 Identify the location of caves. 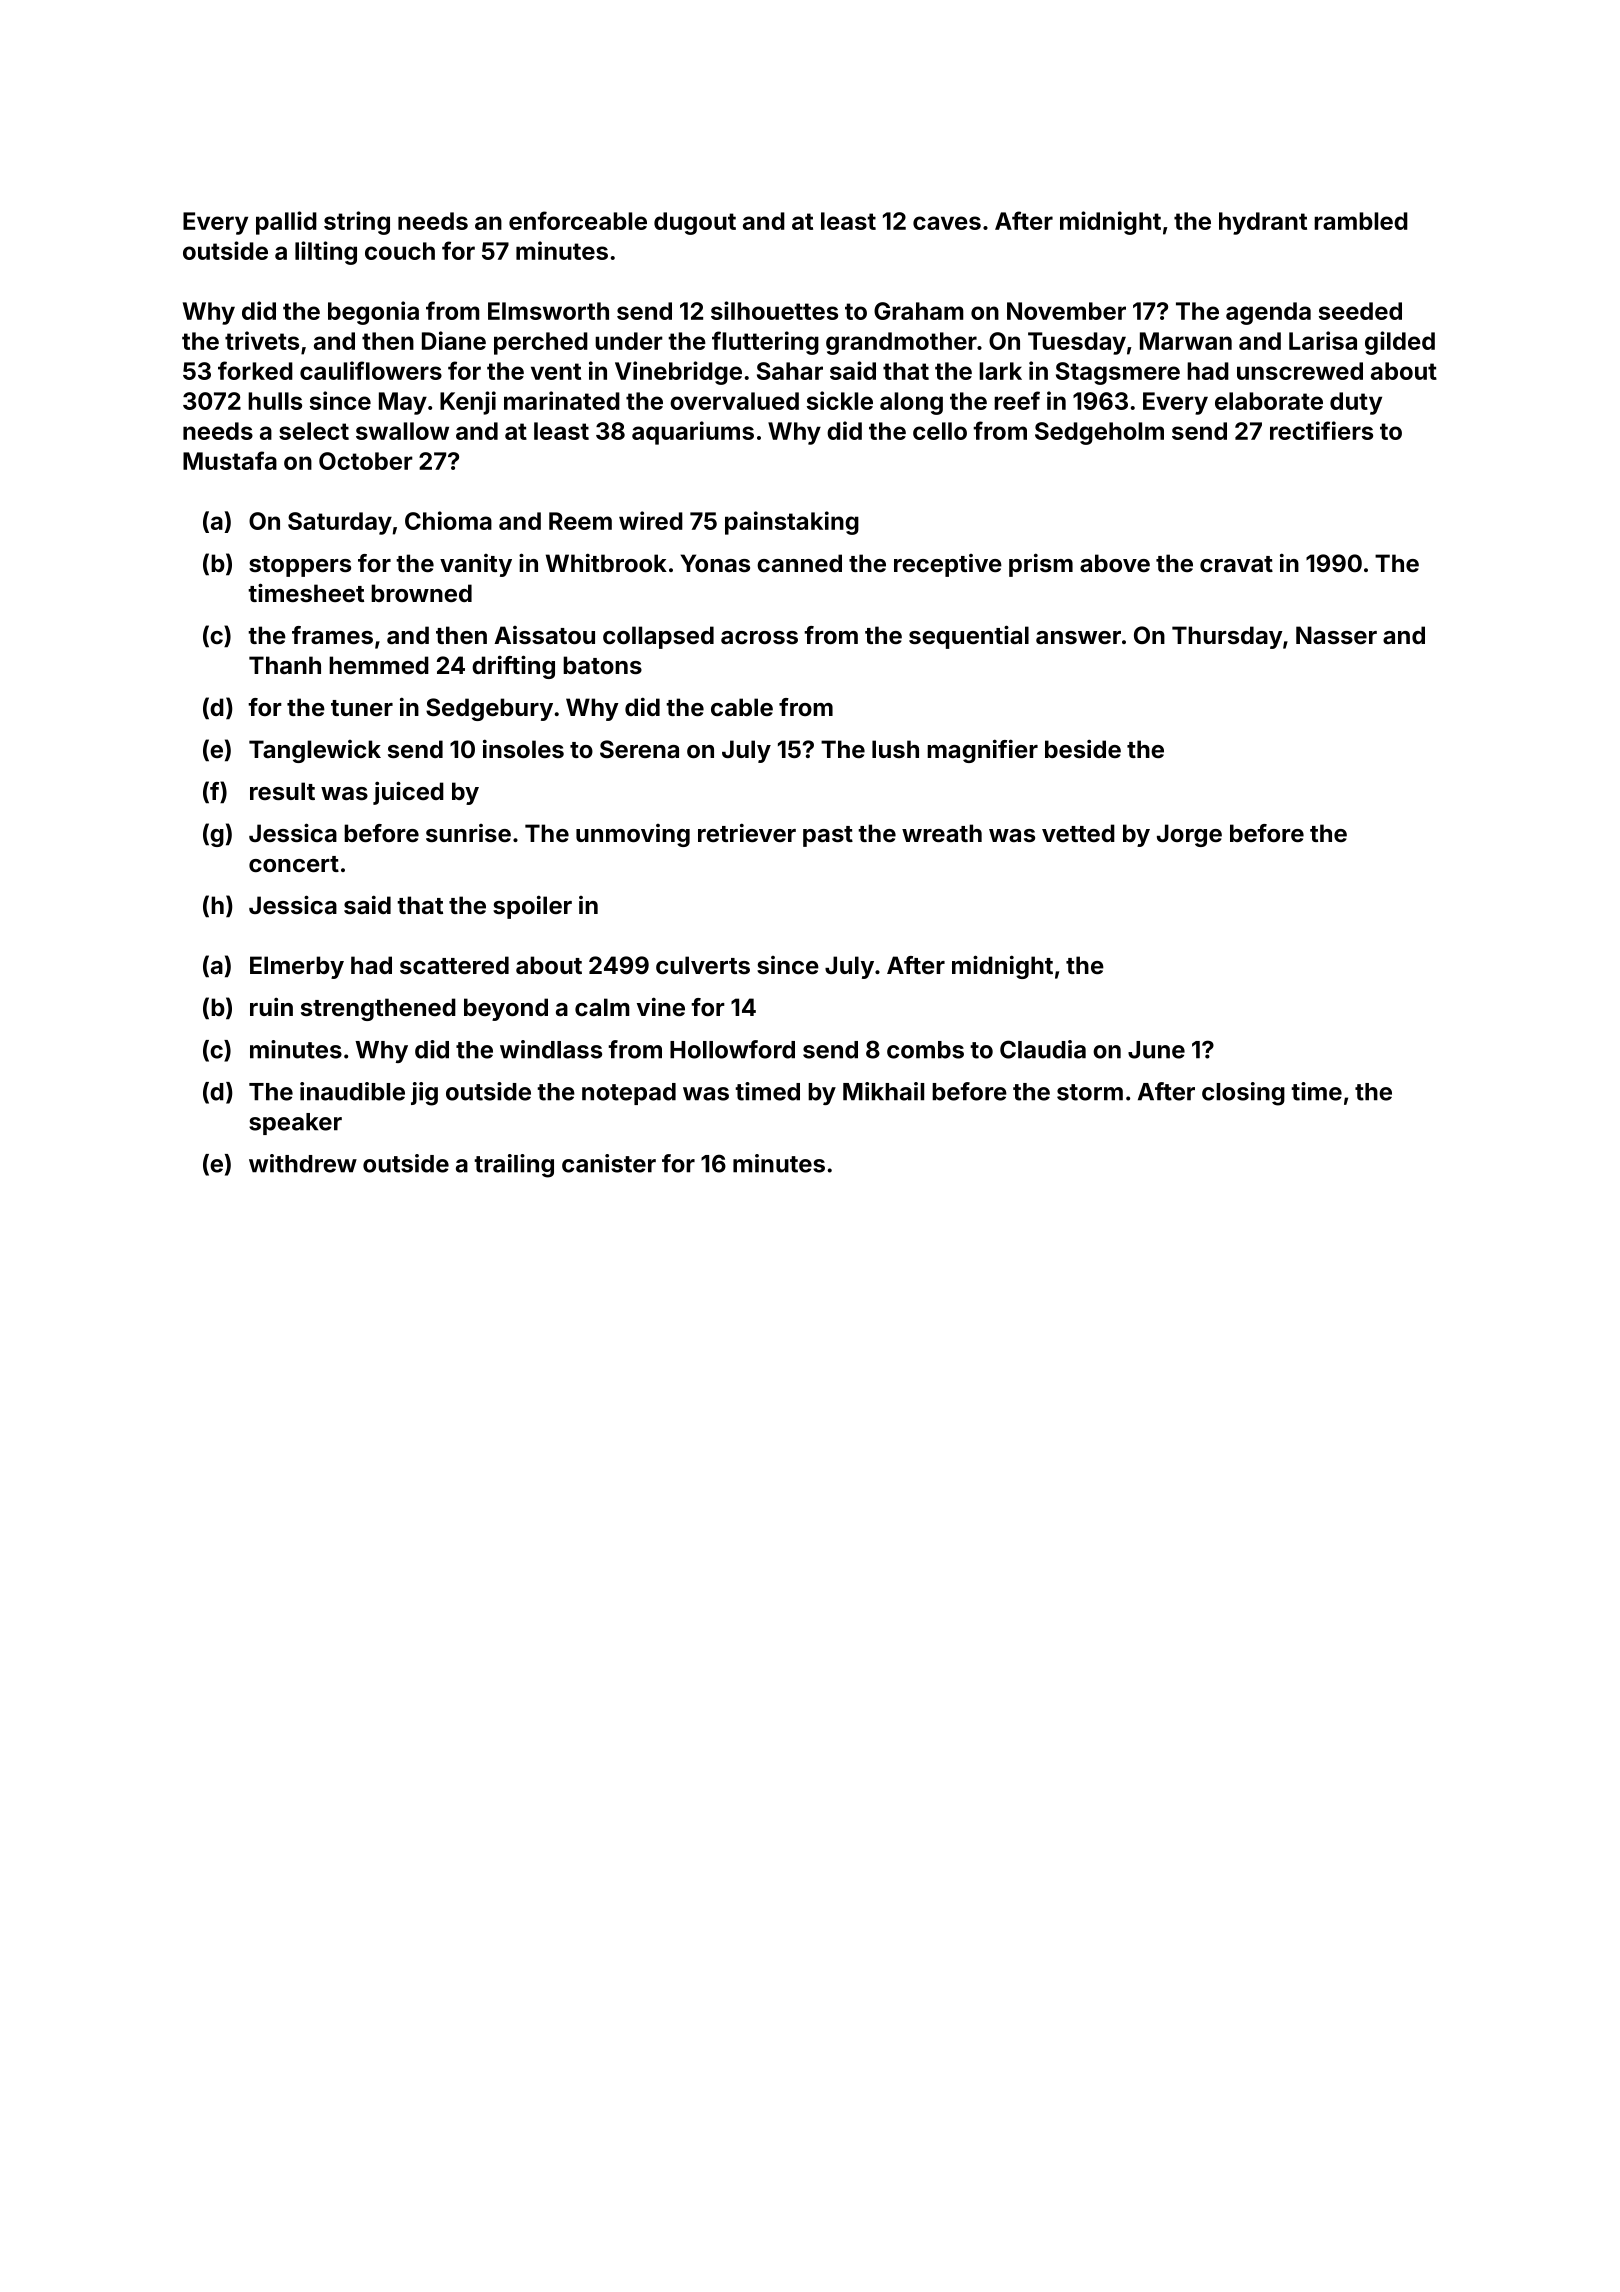
(947, 223).
